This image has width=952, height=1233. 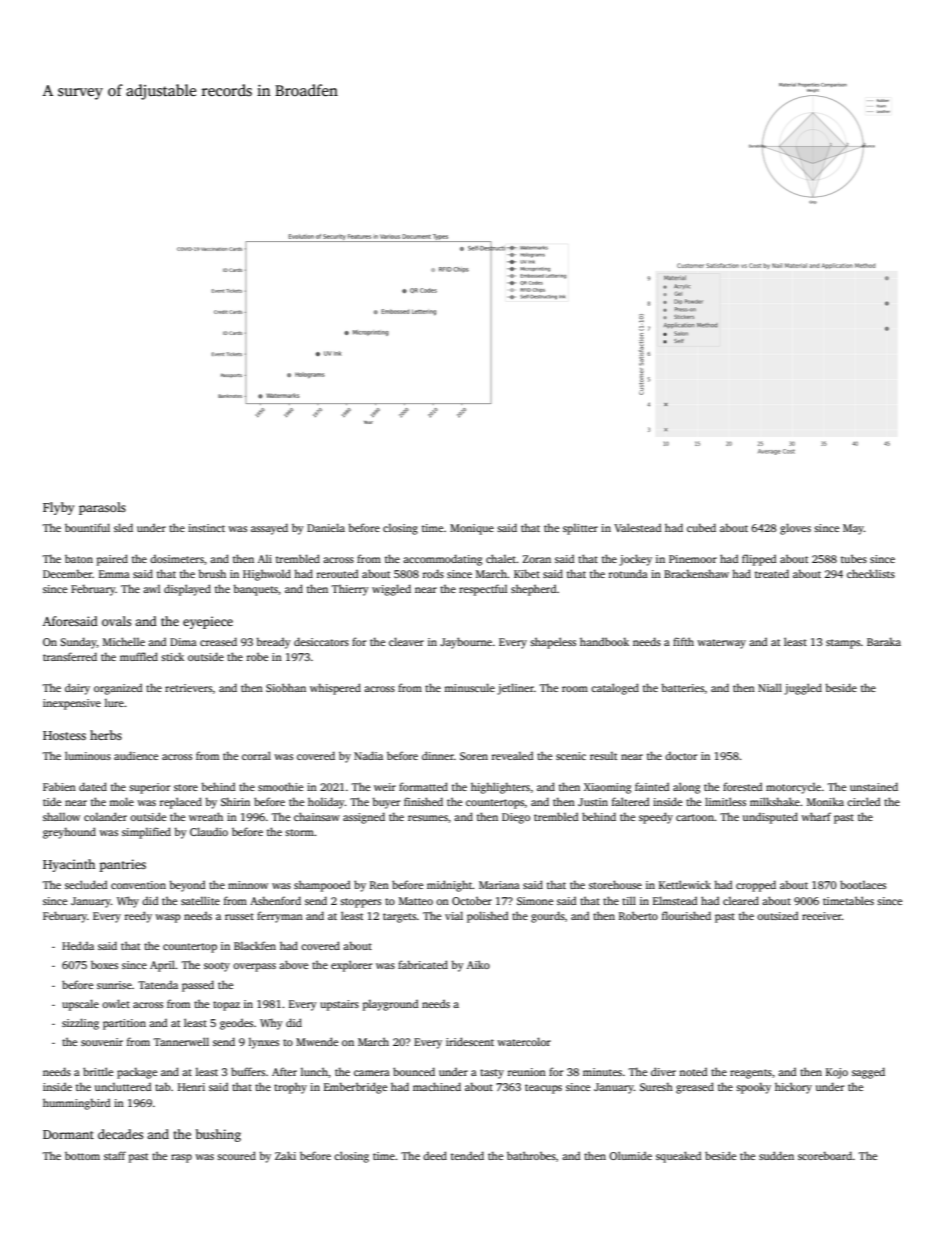 What do you see at coordinates (686, 788) in the image?
I see `along` at bounding box center [686, 788].
